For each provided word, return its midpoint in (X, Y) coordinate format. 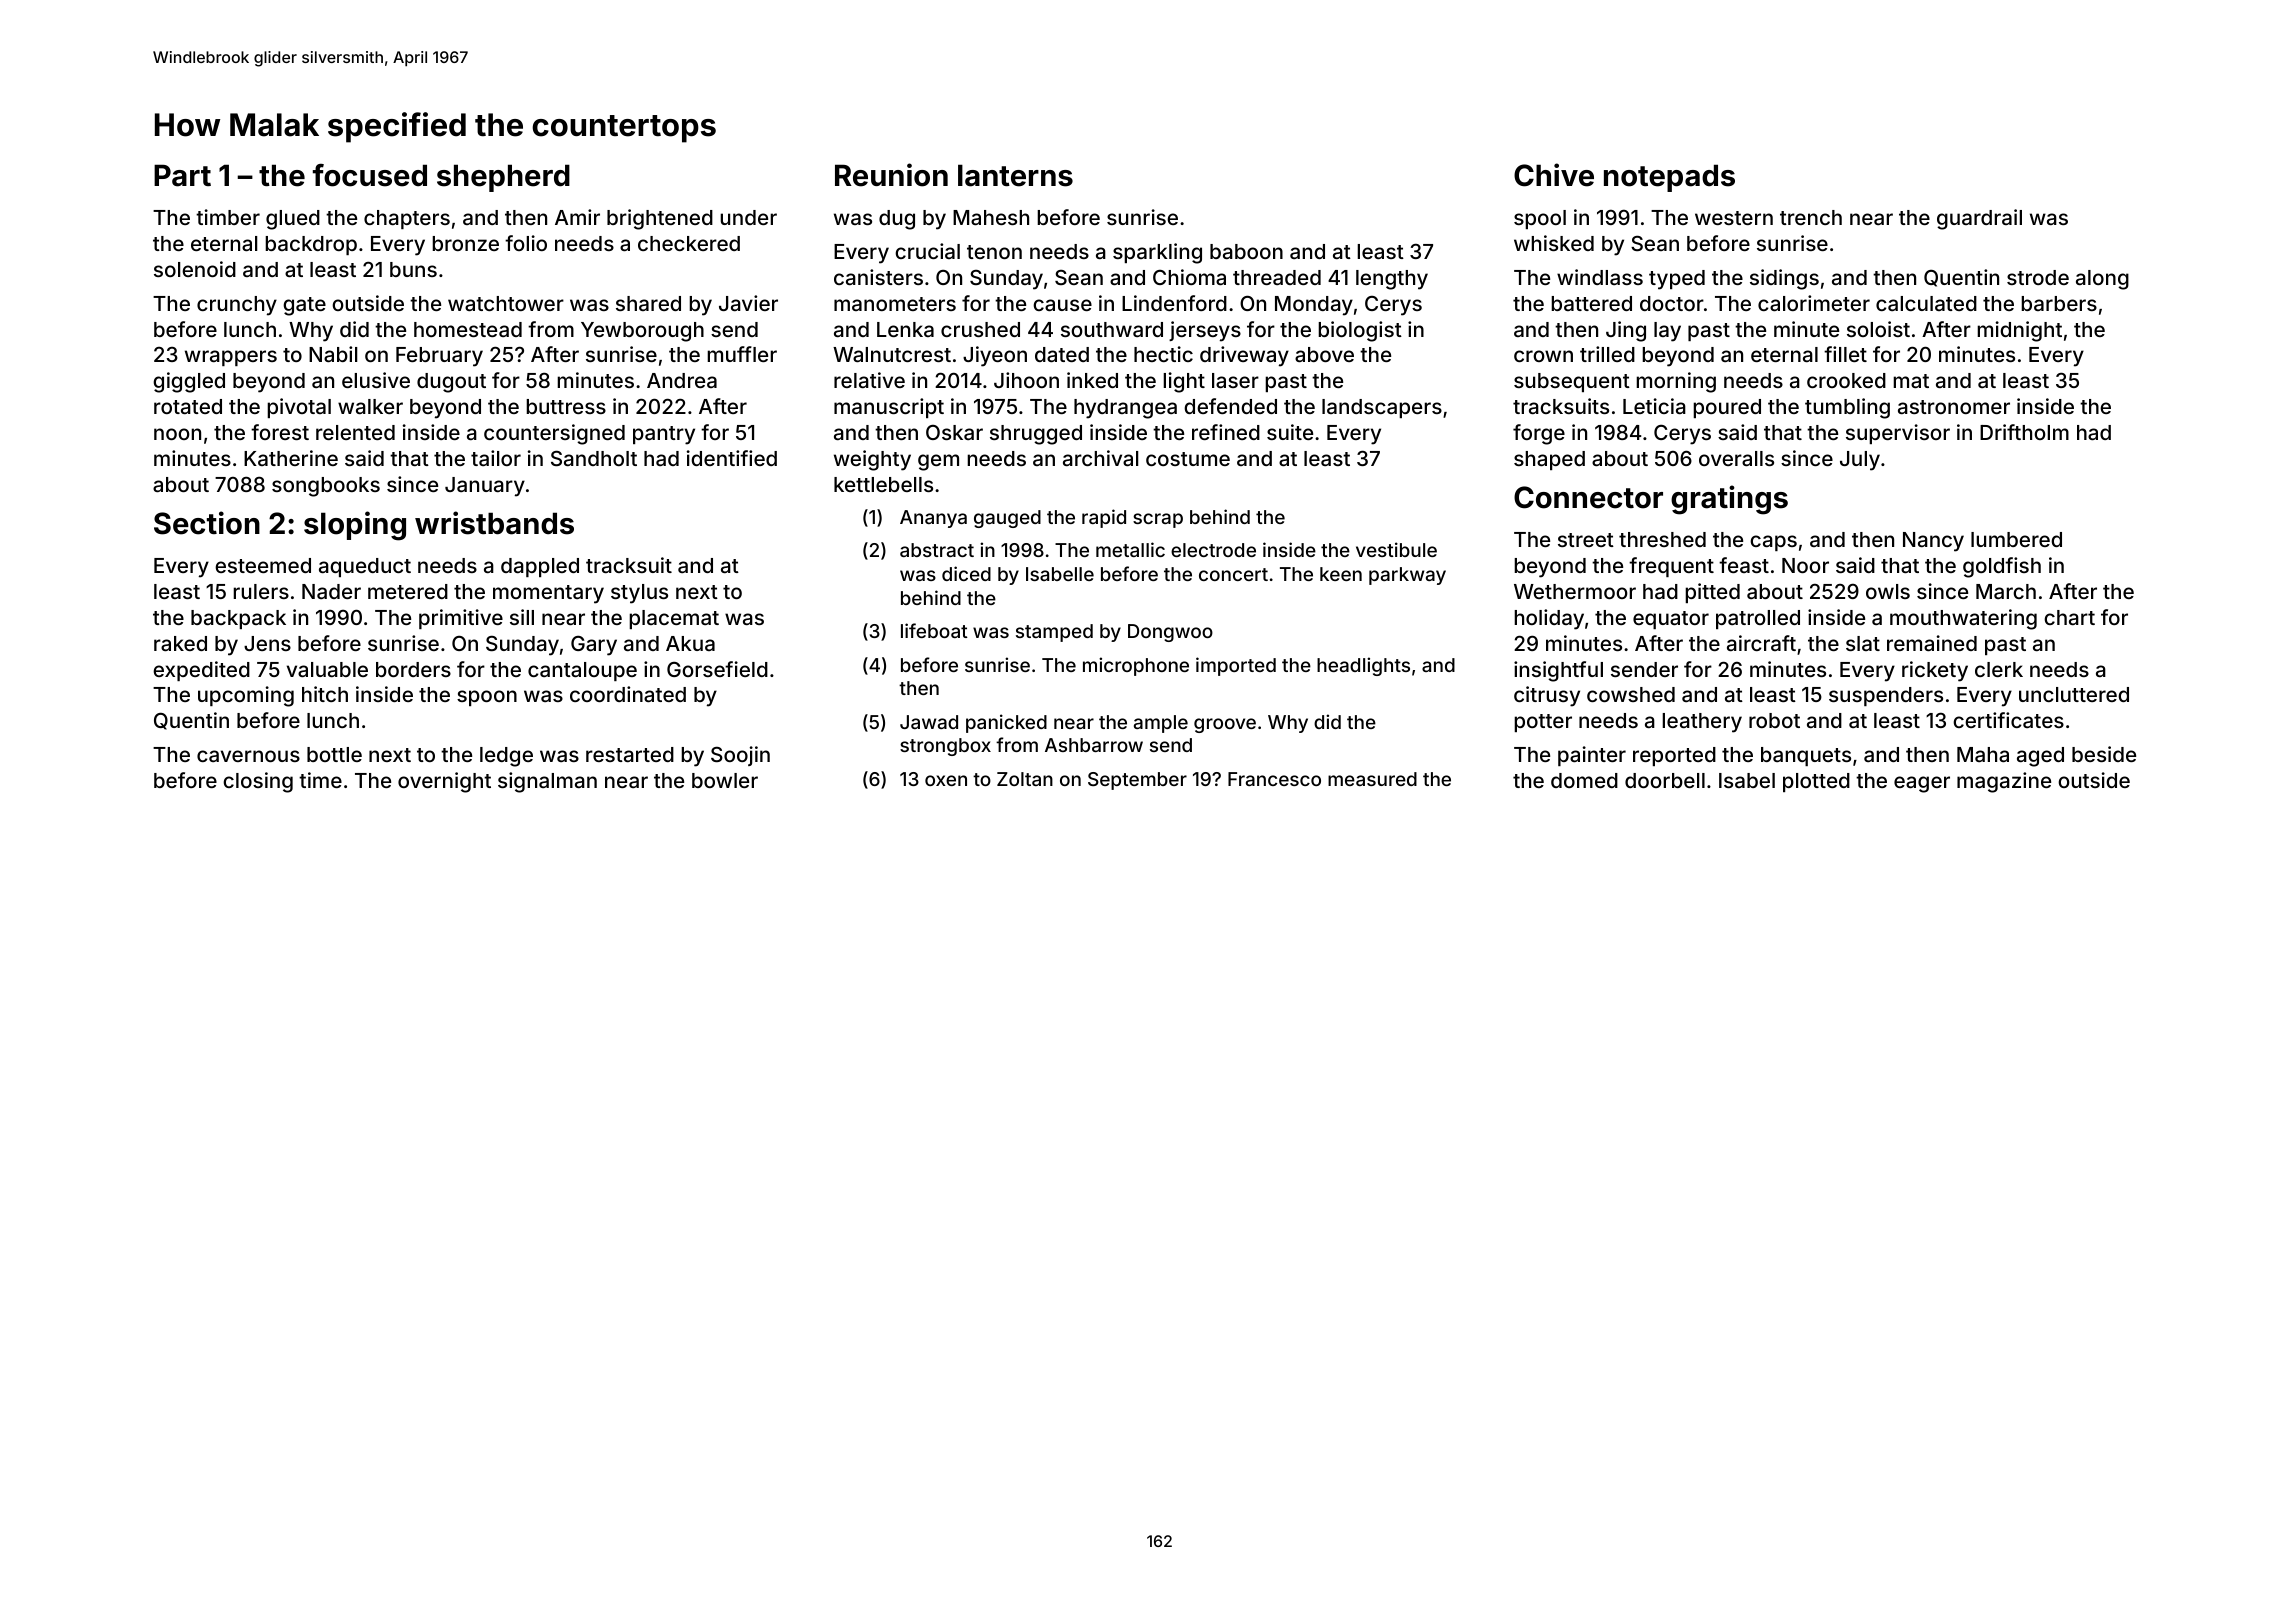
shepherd (503, 178)
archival (1100, 458)
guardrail (1979, 219)
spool (1540, 219)
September (1137, 781)
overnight (444, 782)
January (485, 487)
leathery (1702, 723)
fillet (1845, 354)
